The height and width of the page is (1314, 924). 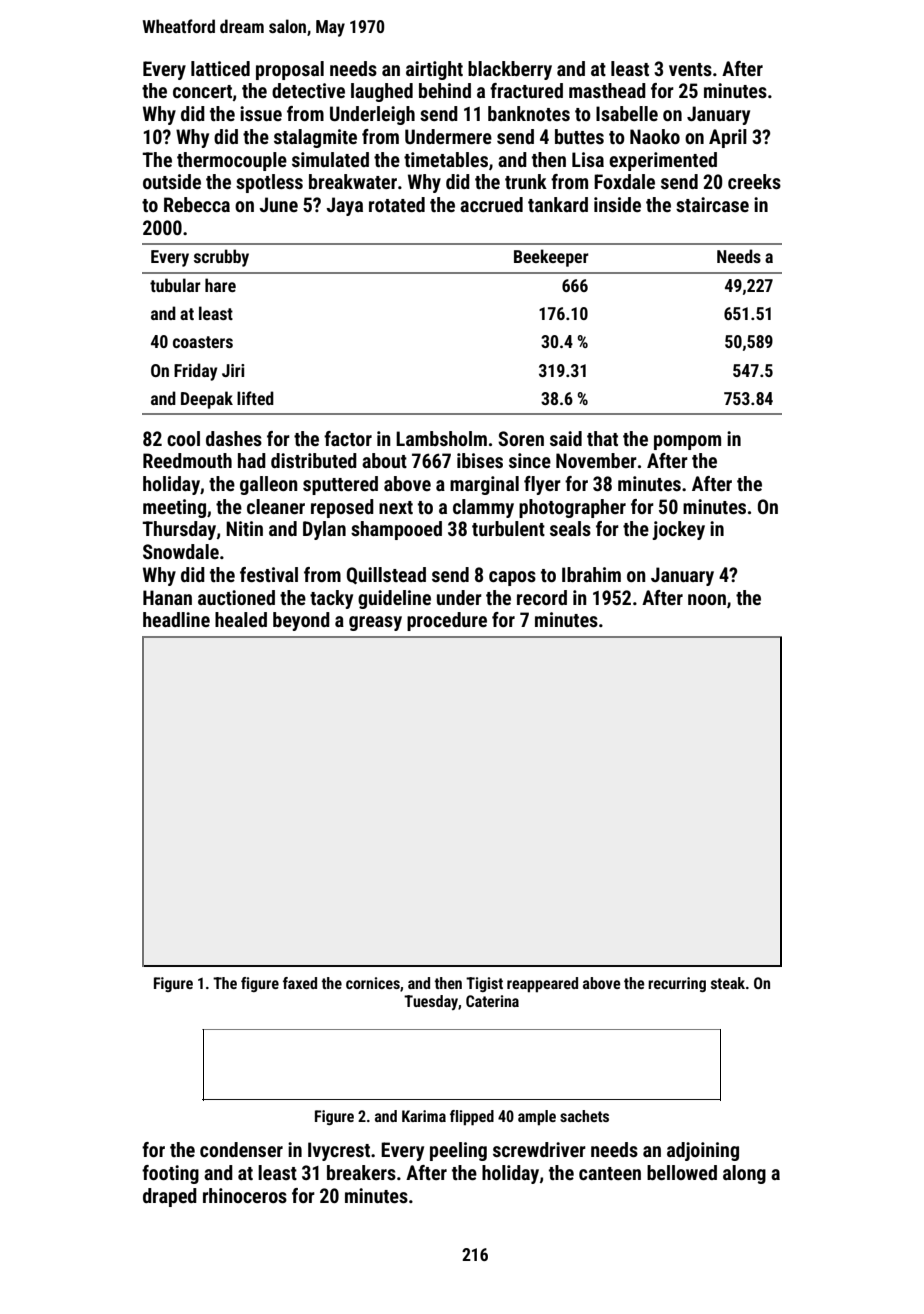 I want to click on June, so click(x=278, y=204).
